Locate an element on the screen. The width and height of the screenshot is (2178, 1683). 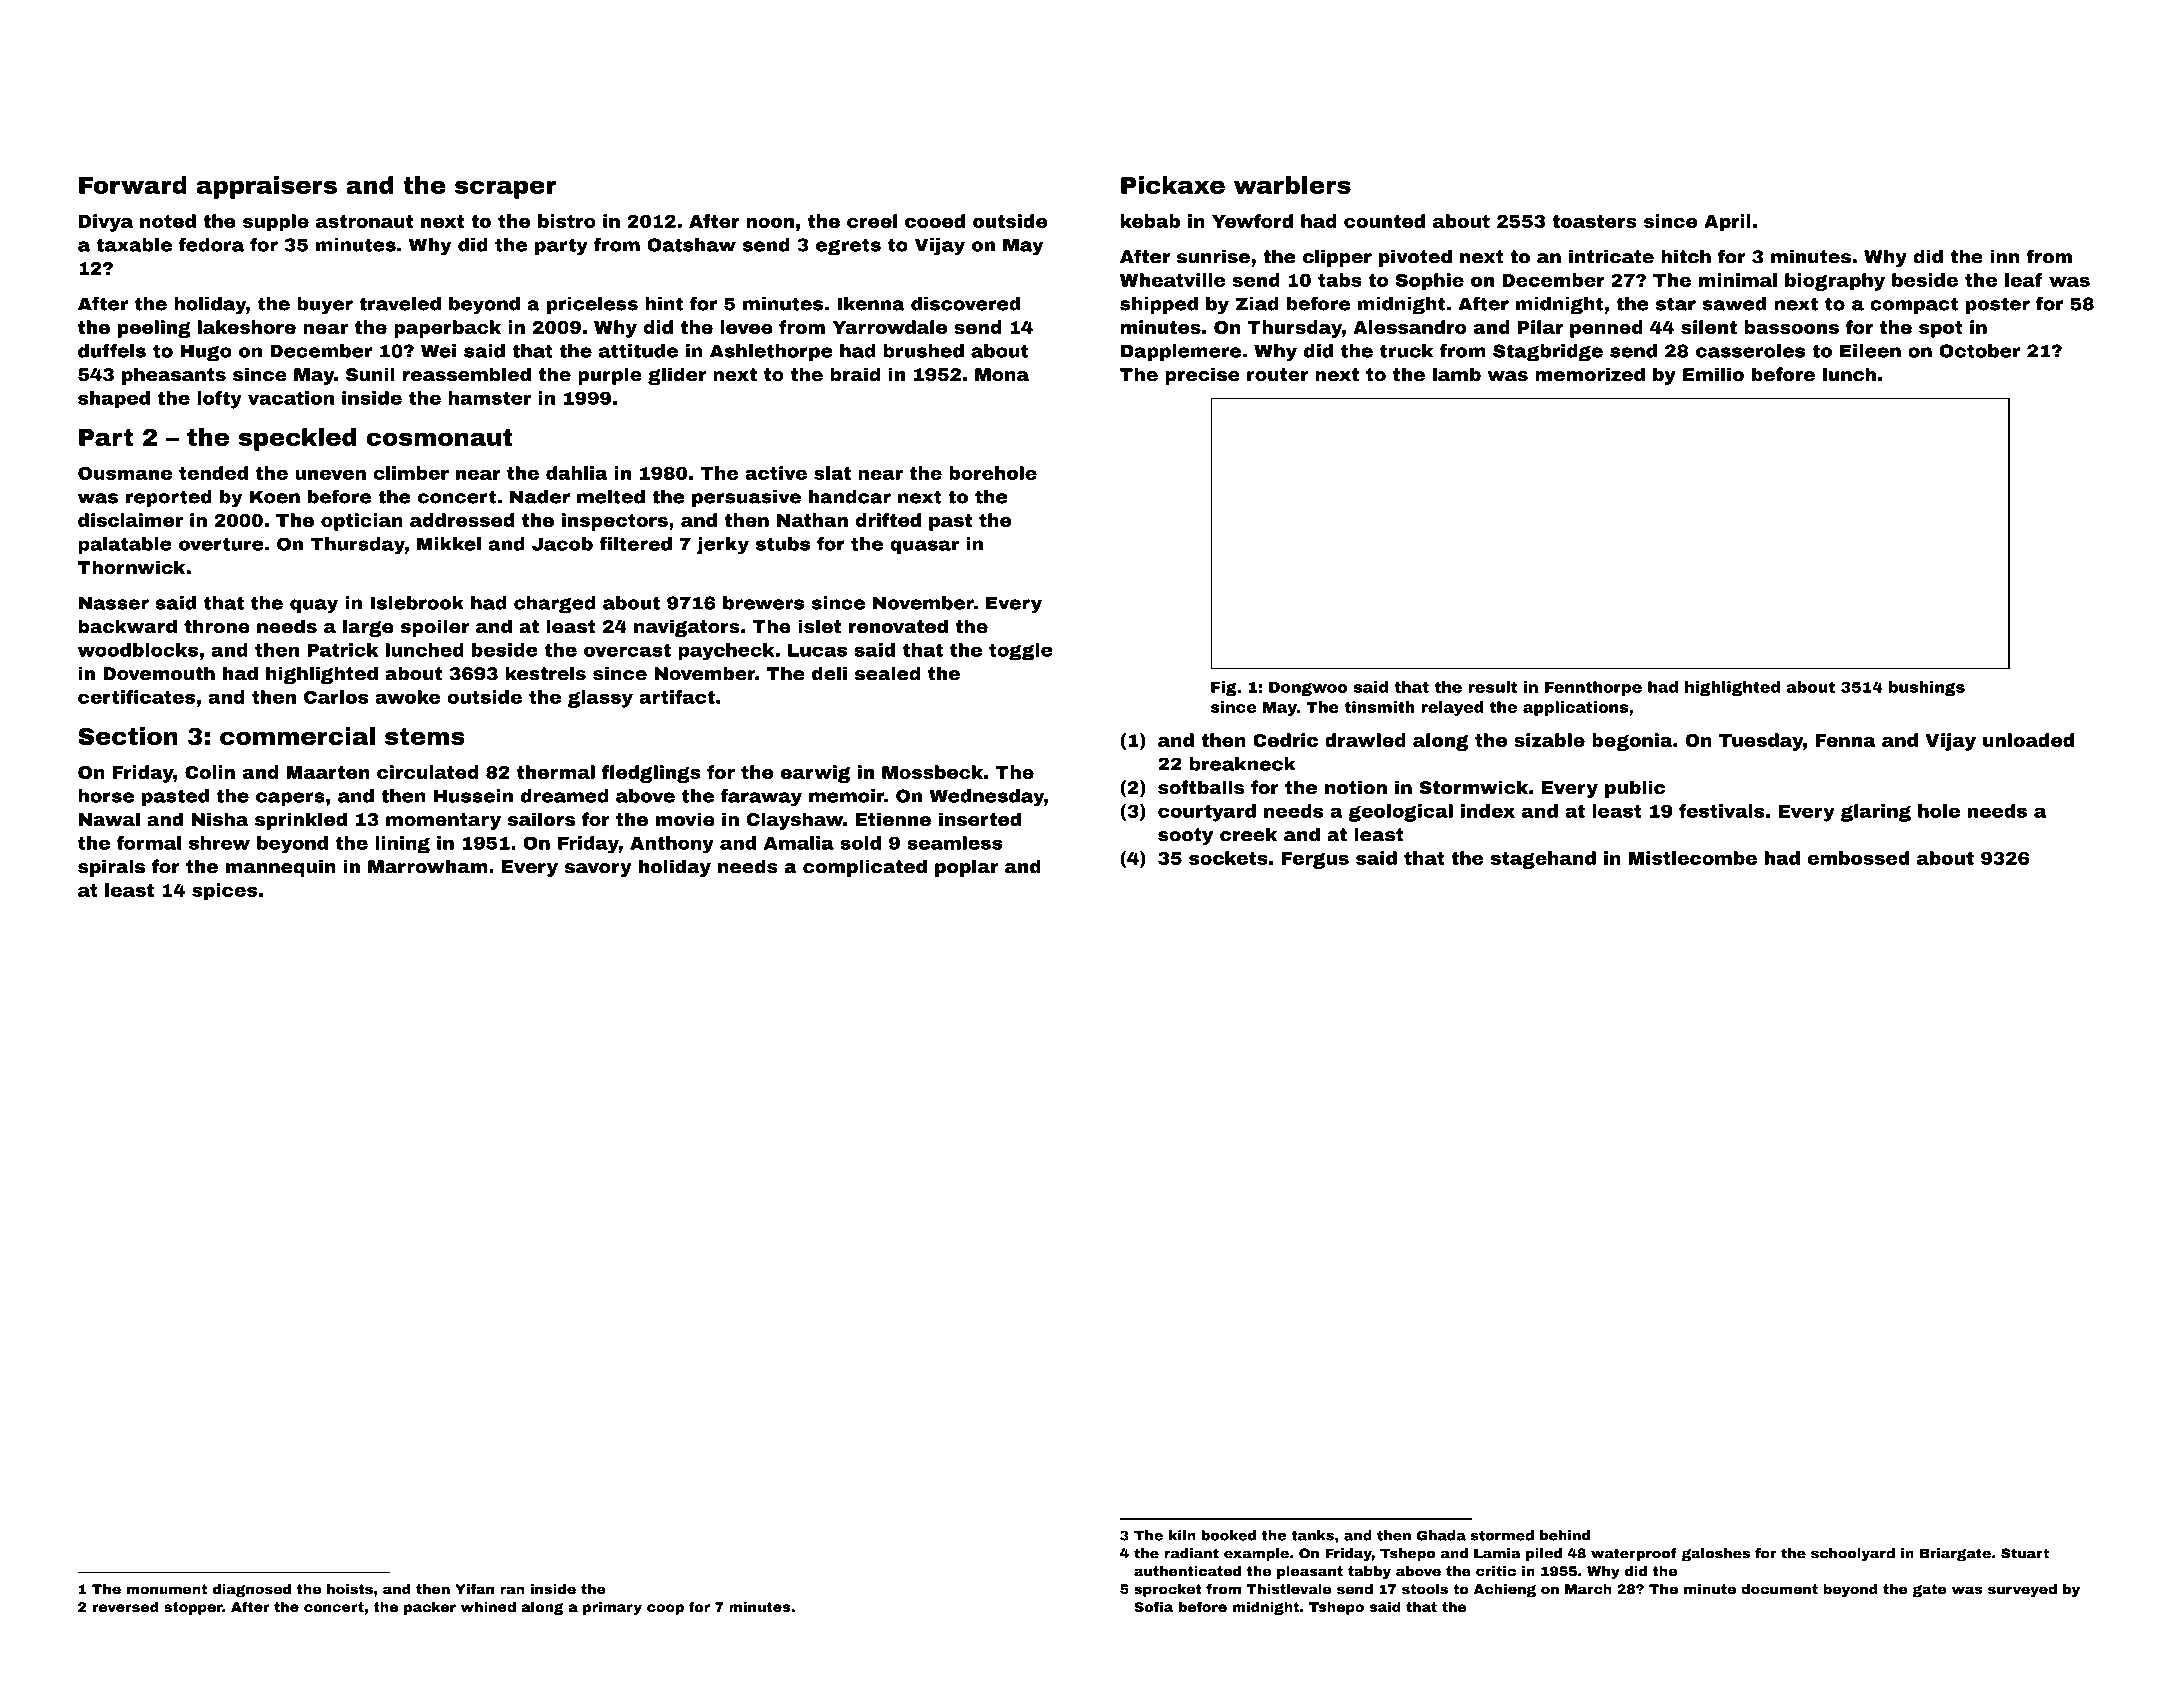
savory is located at coordinates (598, 870).
